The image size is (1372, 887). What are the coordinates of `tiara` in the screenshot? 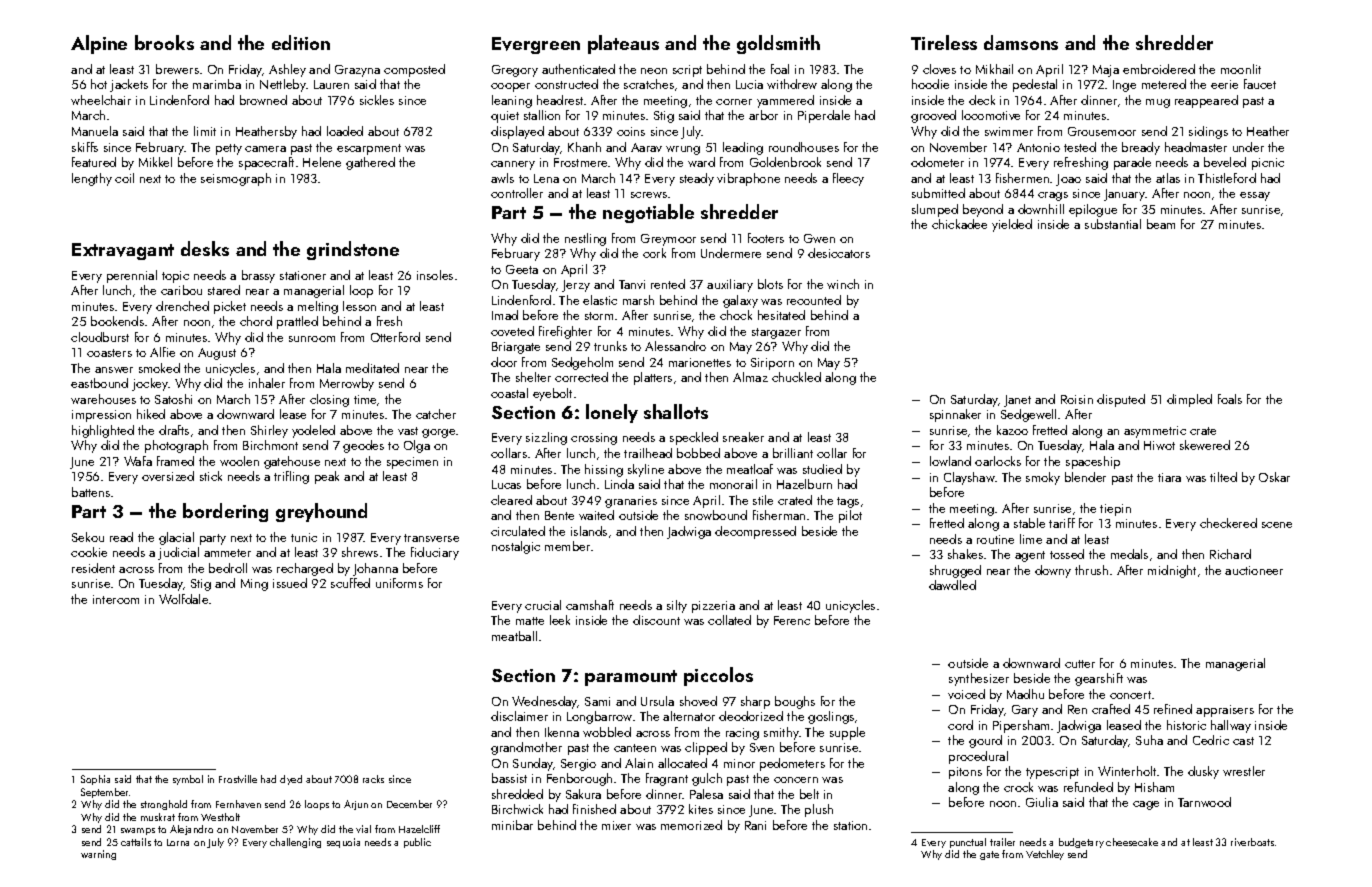 It's located at (1169, 477).
